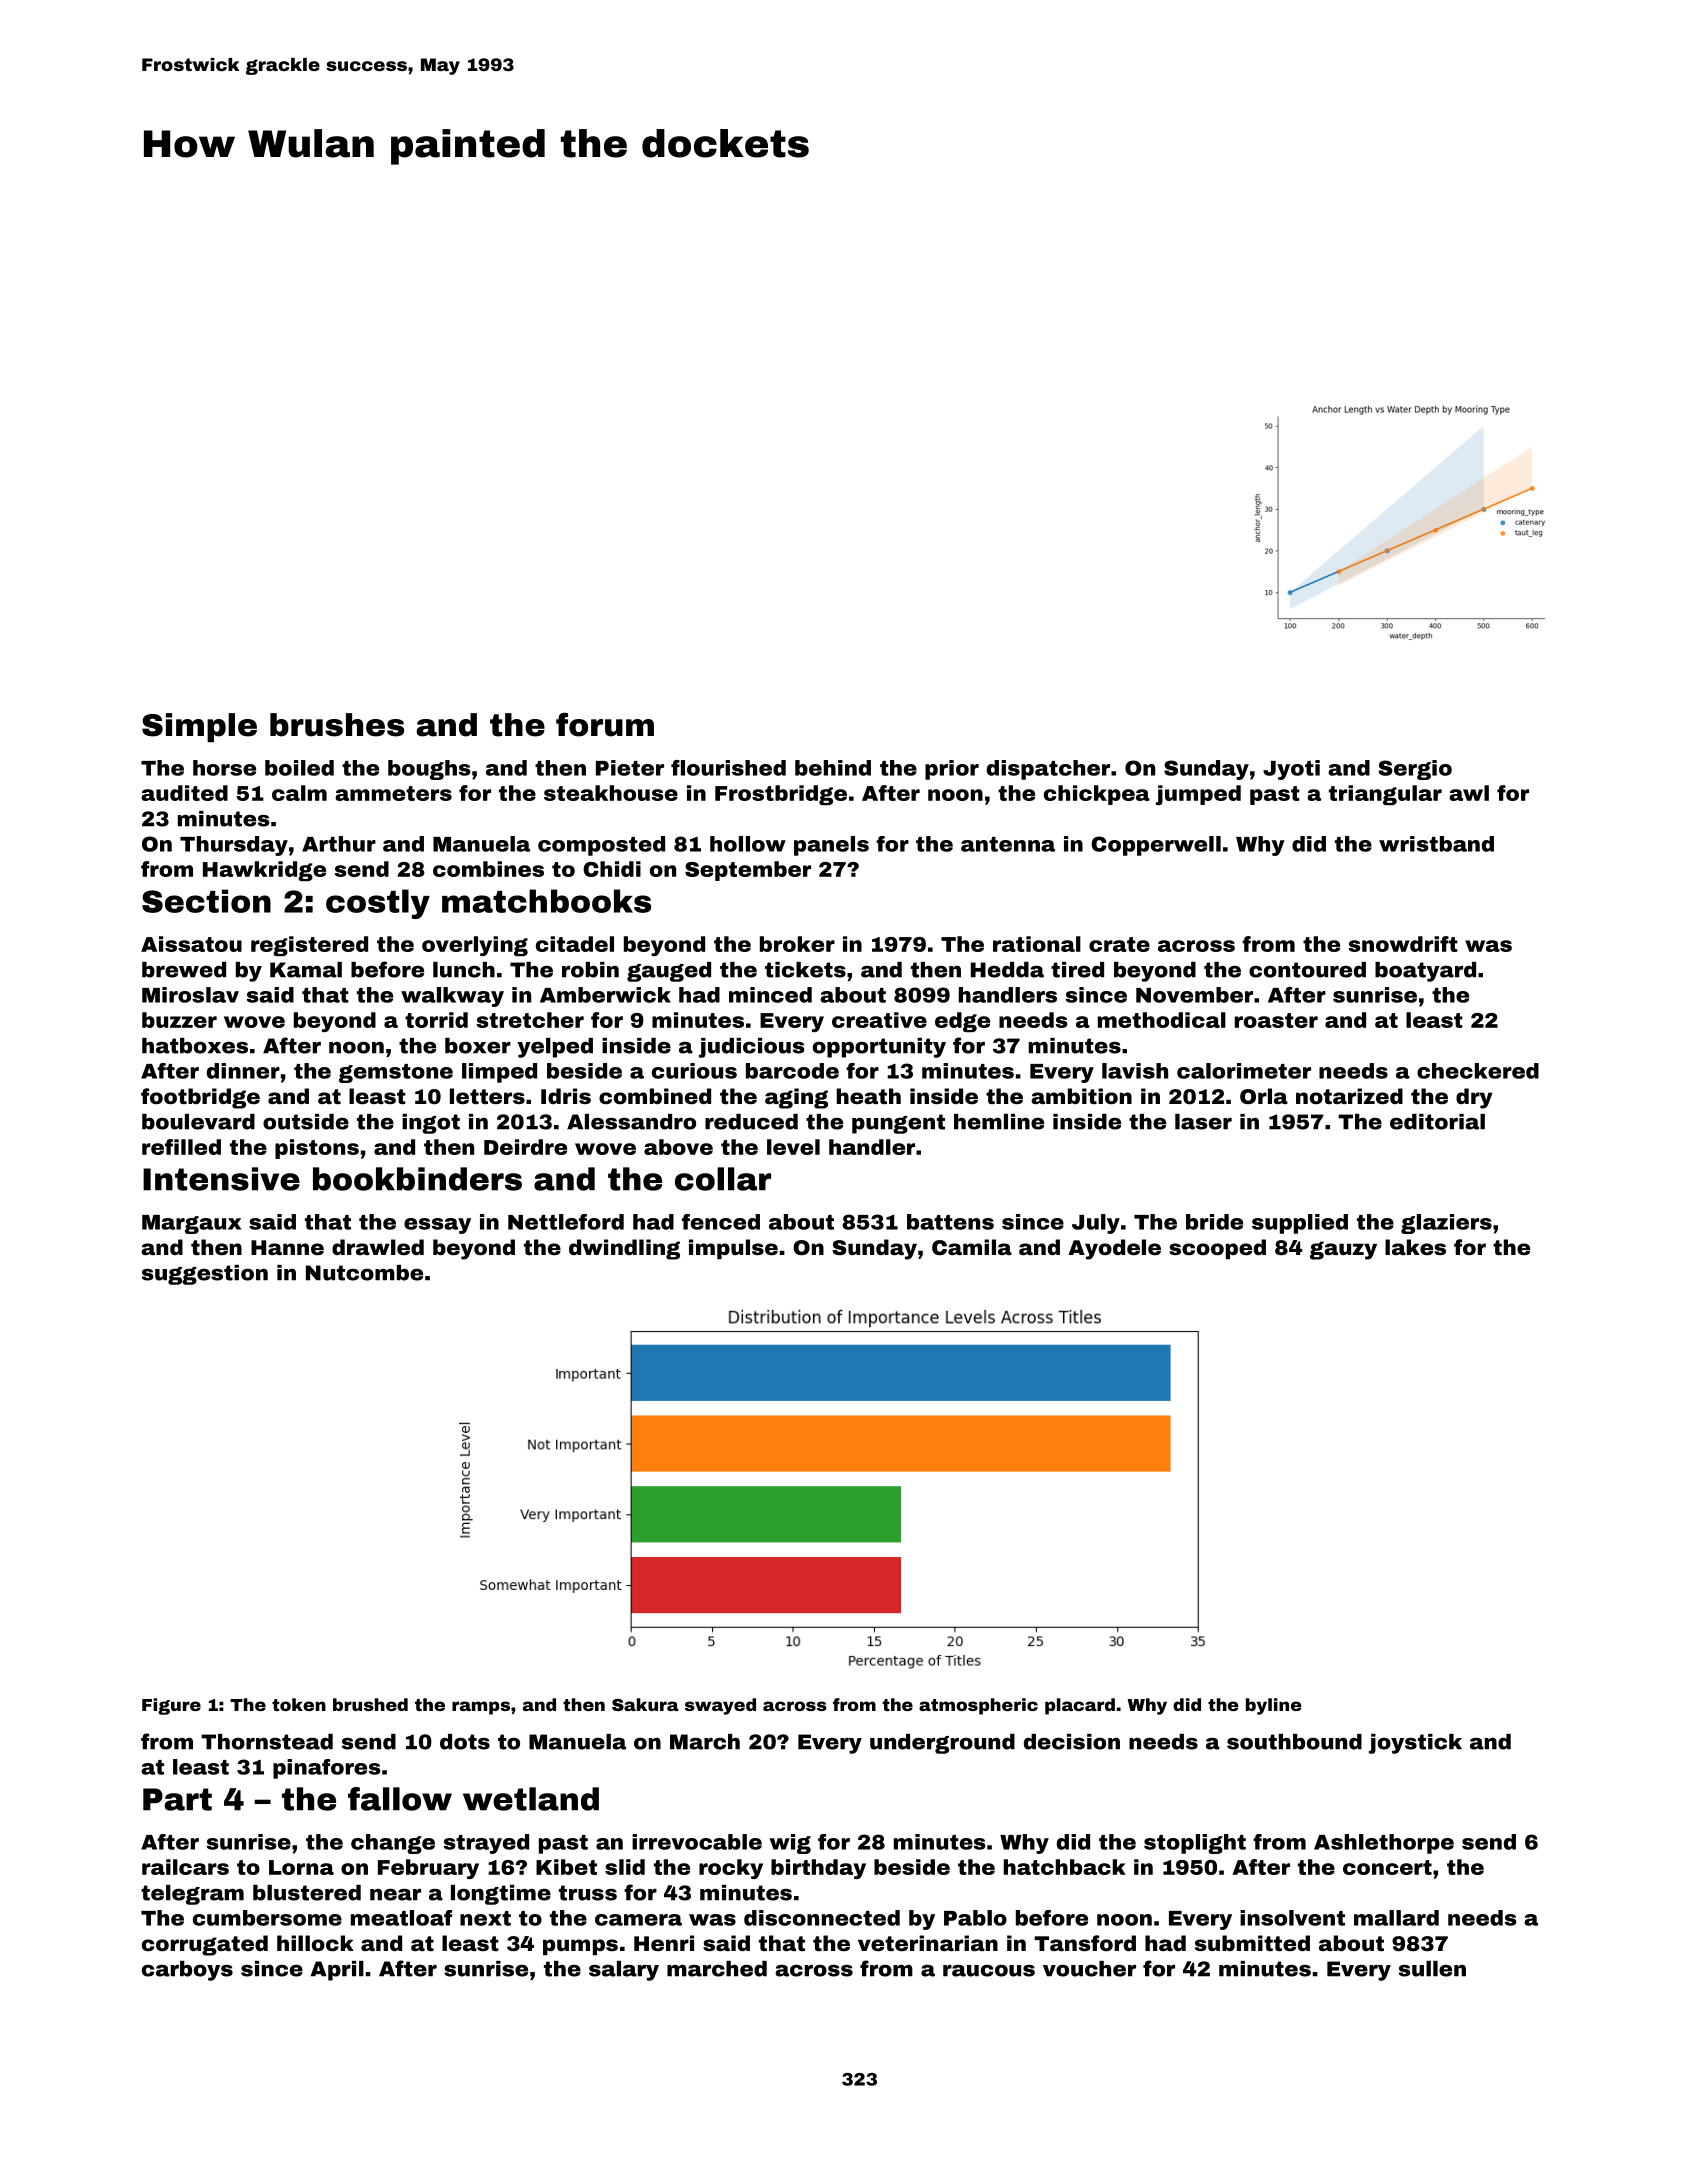  Describe the element at coordinates (1415, 1247) in the image. I see `lakes` at that location.
